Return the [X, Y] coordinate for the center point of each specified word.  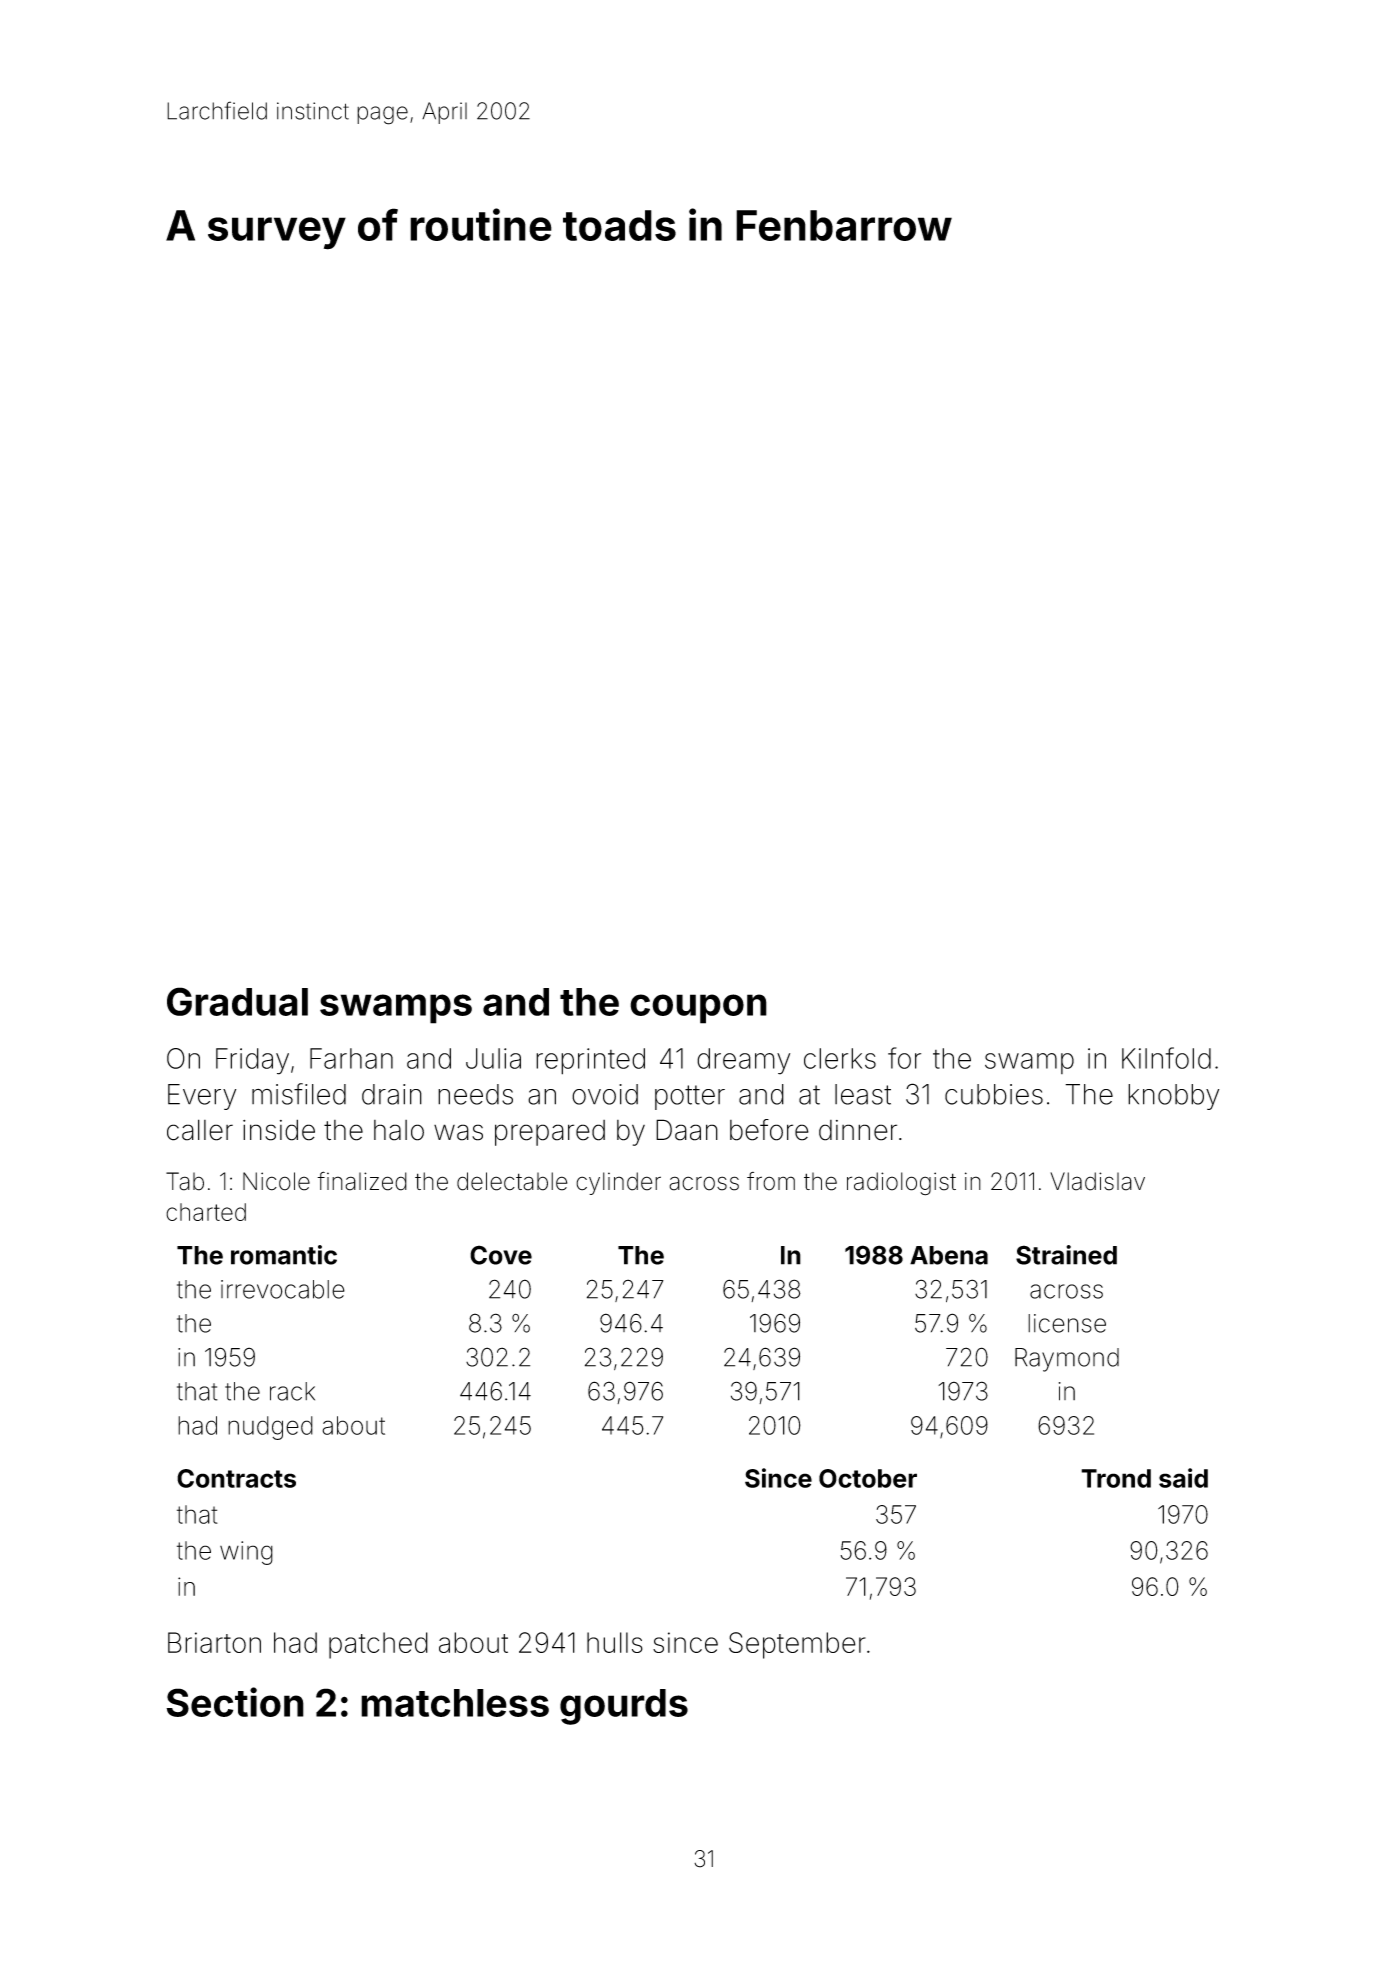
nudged [270, 1428]
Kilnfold [1166, 1058]
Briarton [214, 1642]
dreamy [743, 1061]
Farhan [351, 1058]
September [797, 1645]
